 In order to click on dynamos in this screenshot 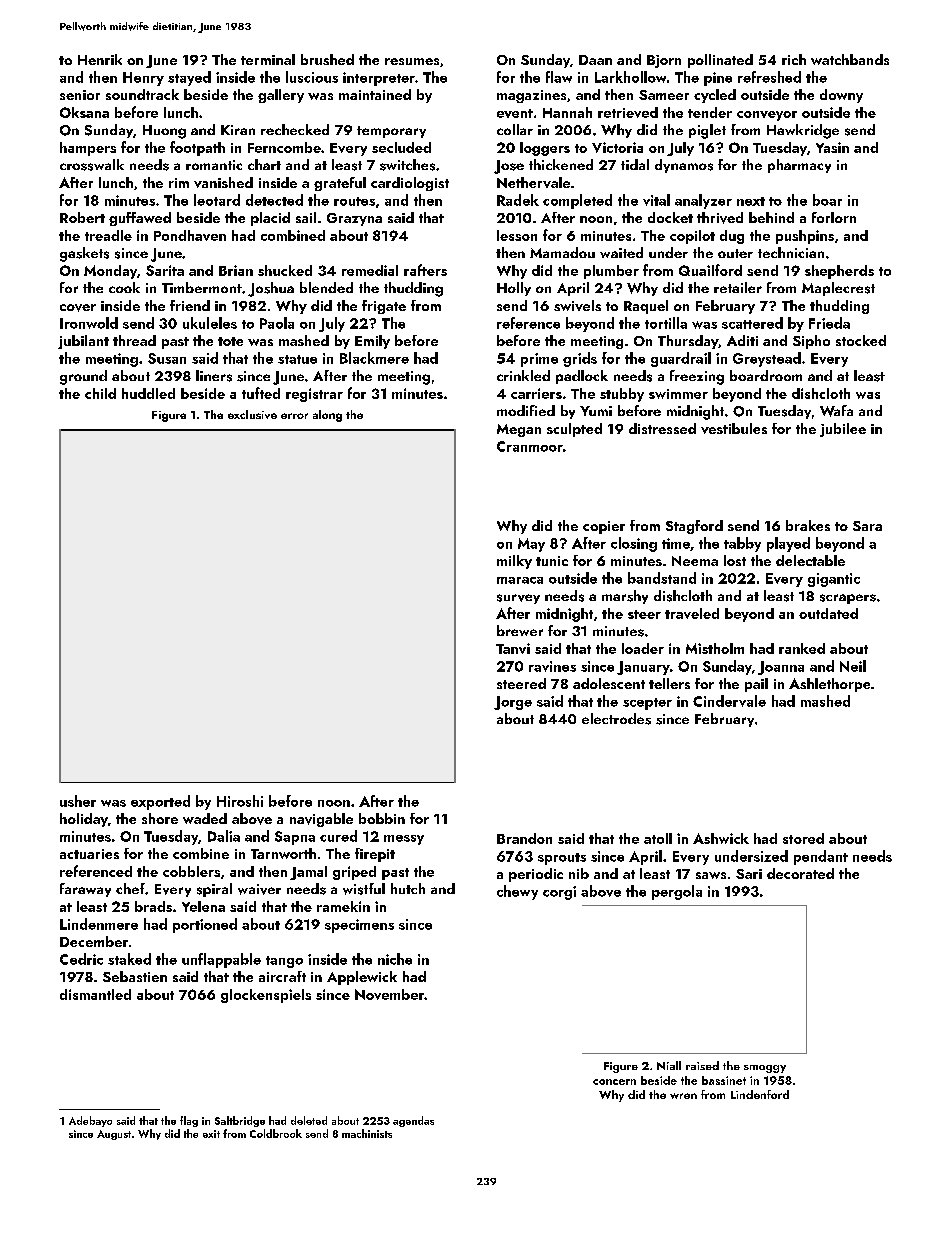, I will do `click(684, 166)`.
